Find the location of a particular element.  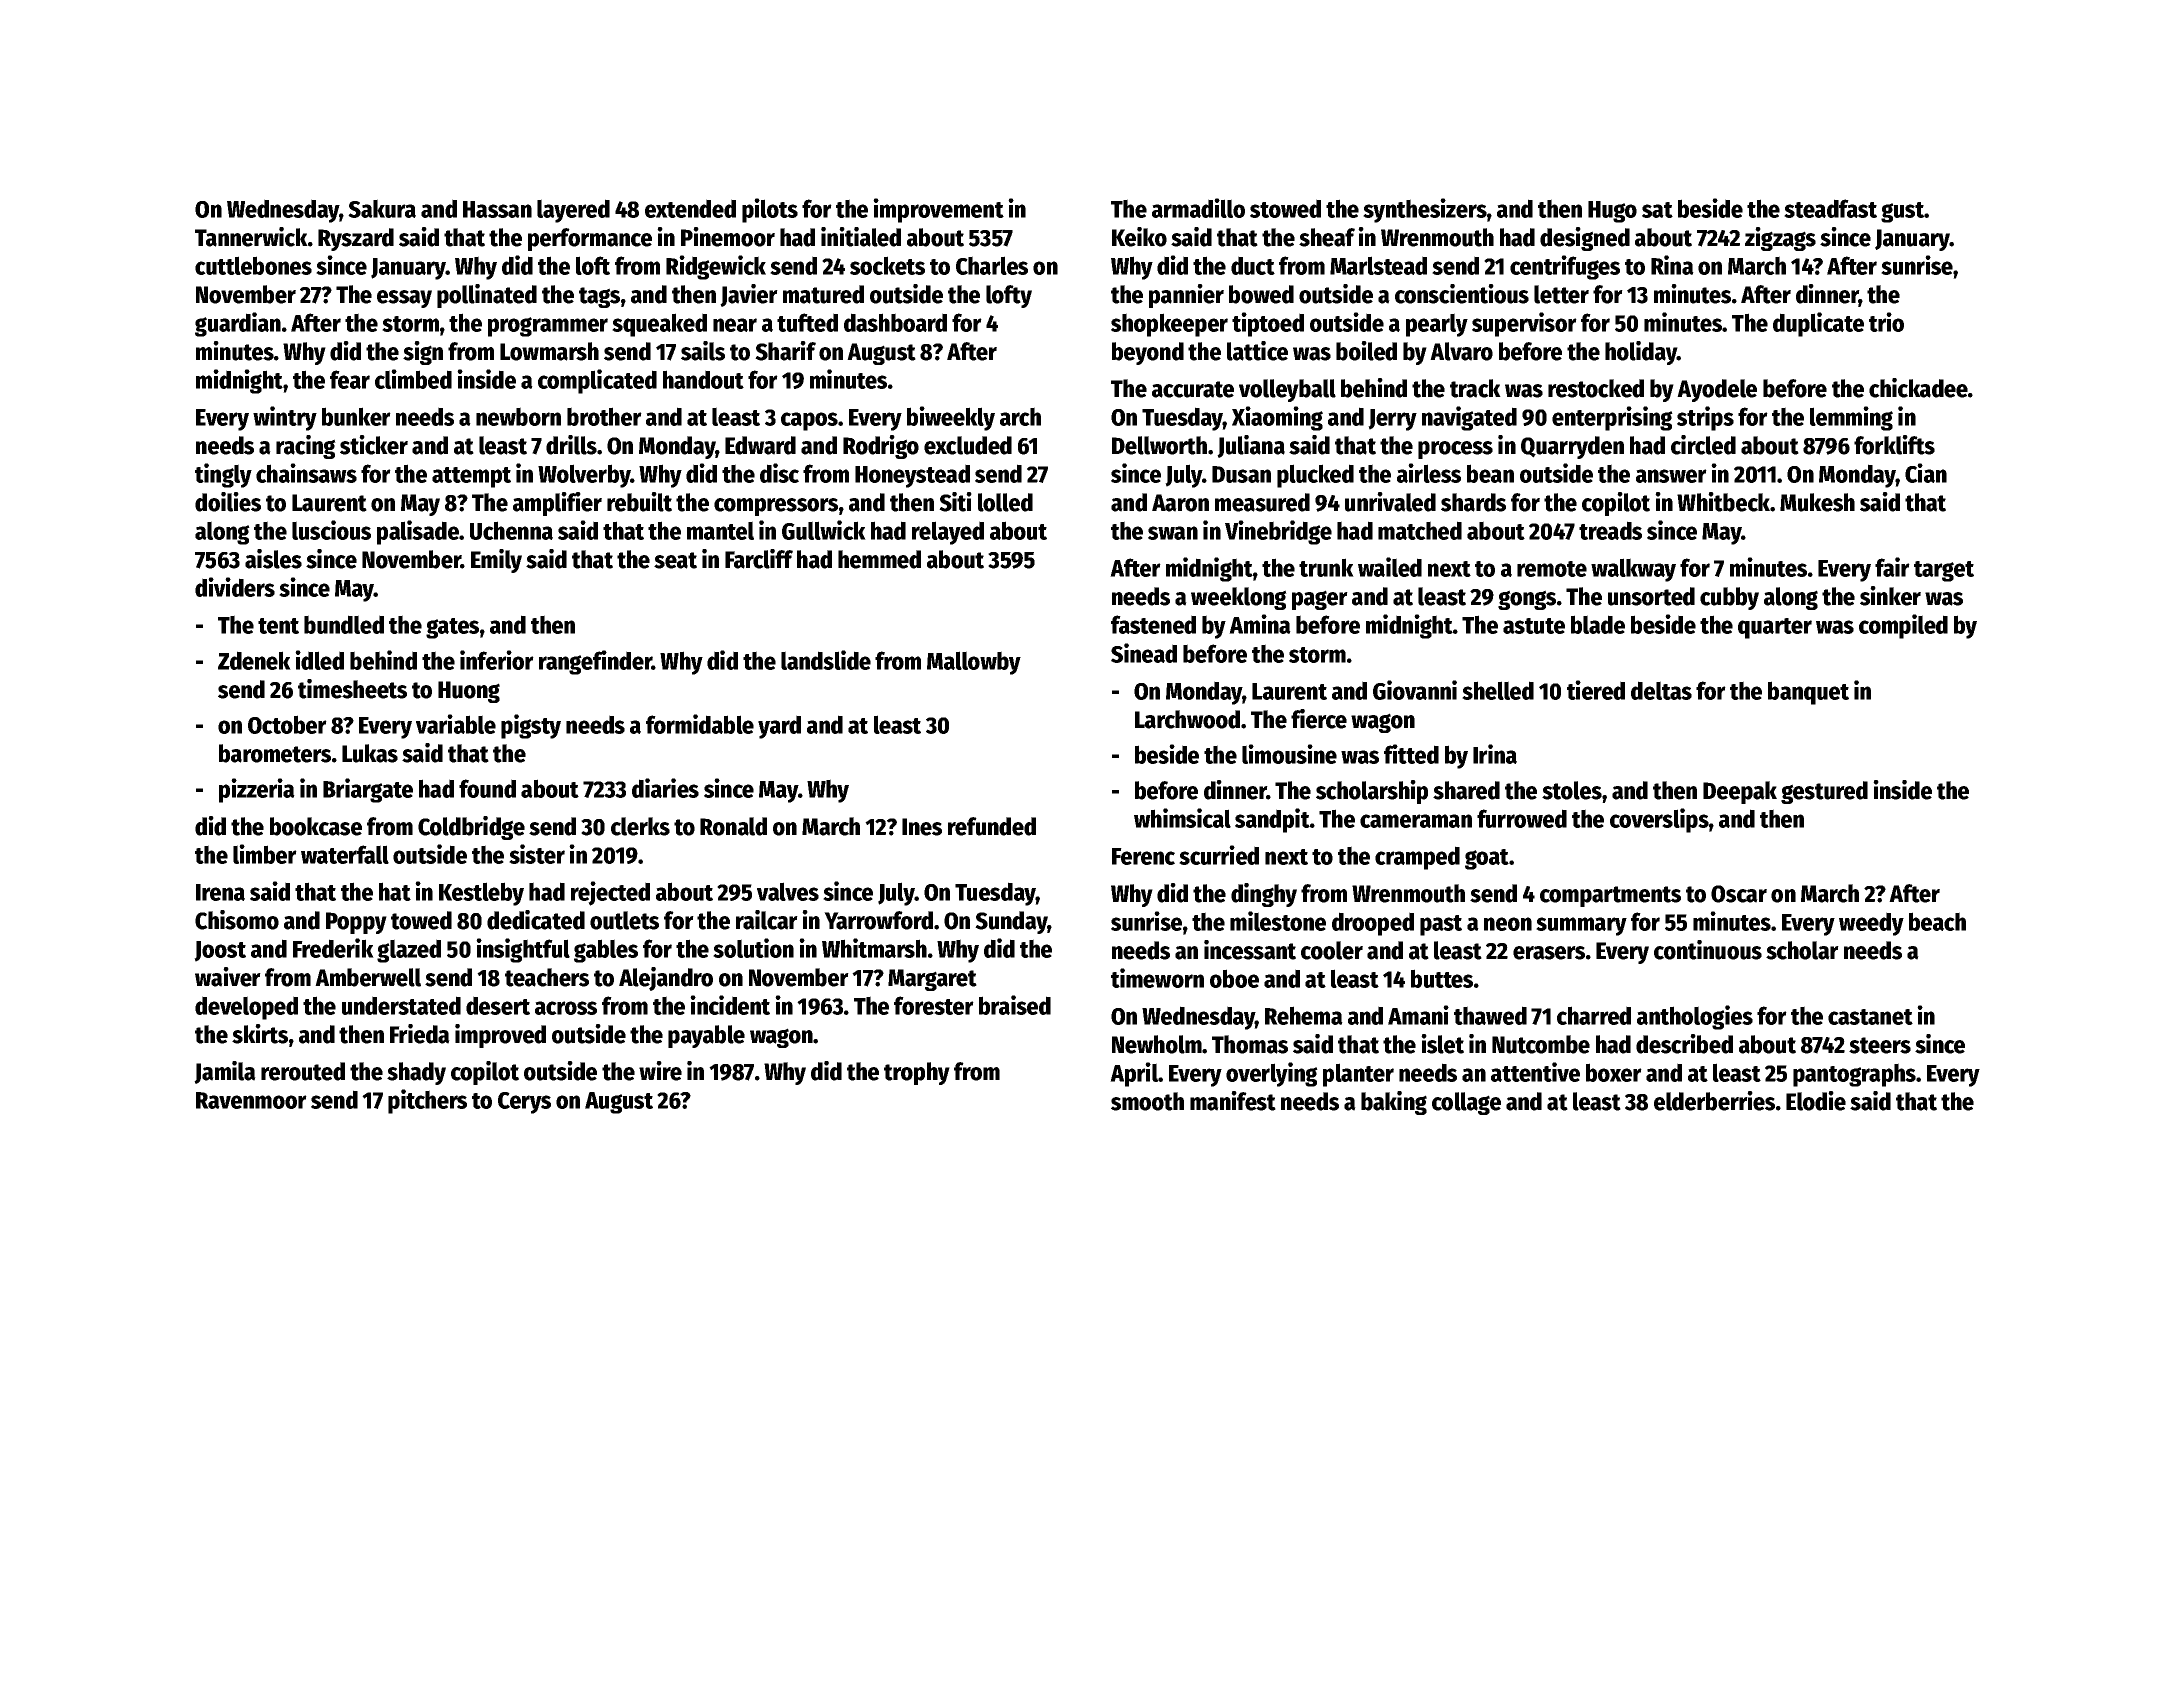

armadillo is located at coordinates (1198, 208).
